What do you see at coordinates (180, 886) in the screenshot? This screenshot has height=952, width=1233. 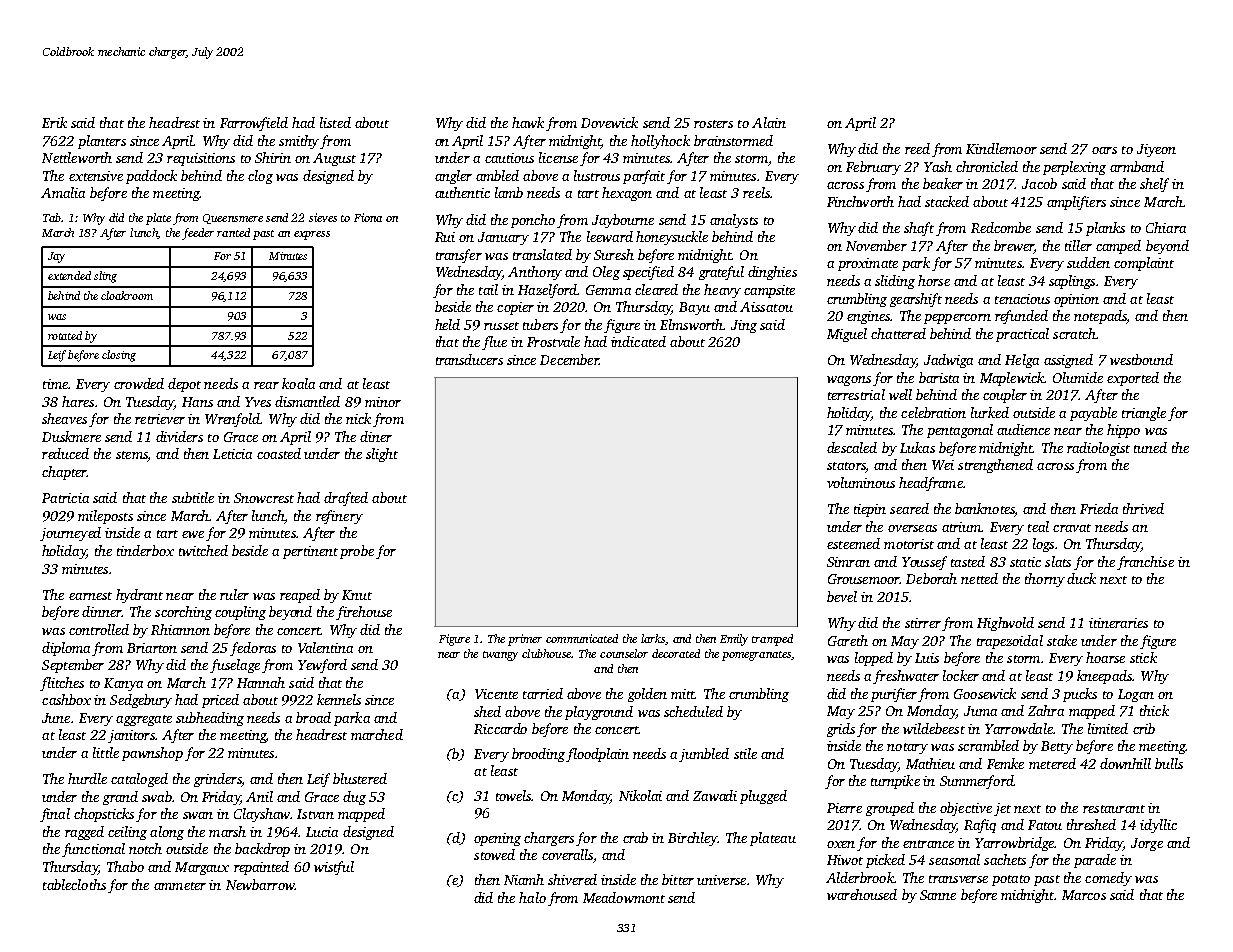 I see `ammeter` at bounding box center [180, 886].
